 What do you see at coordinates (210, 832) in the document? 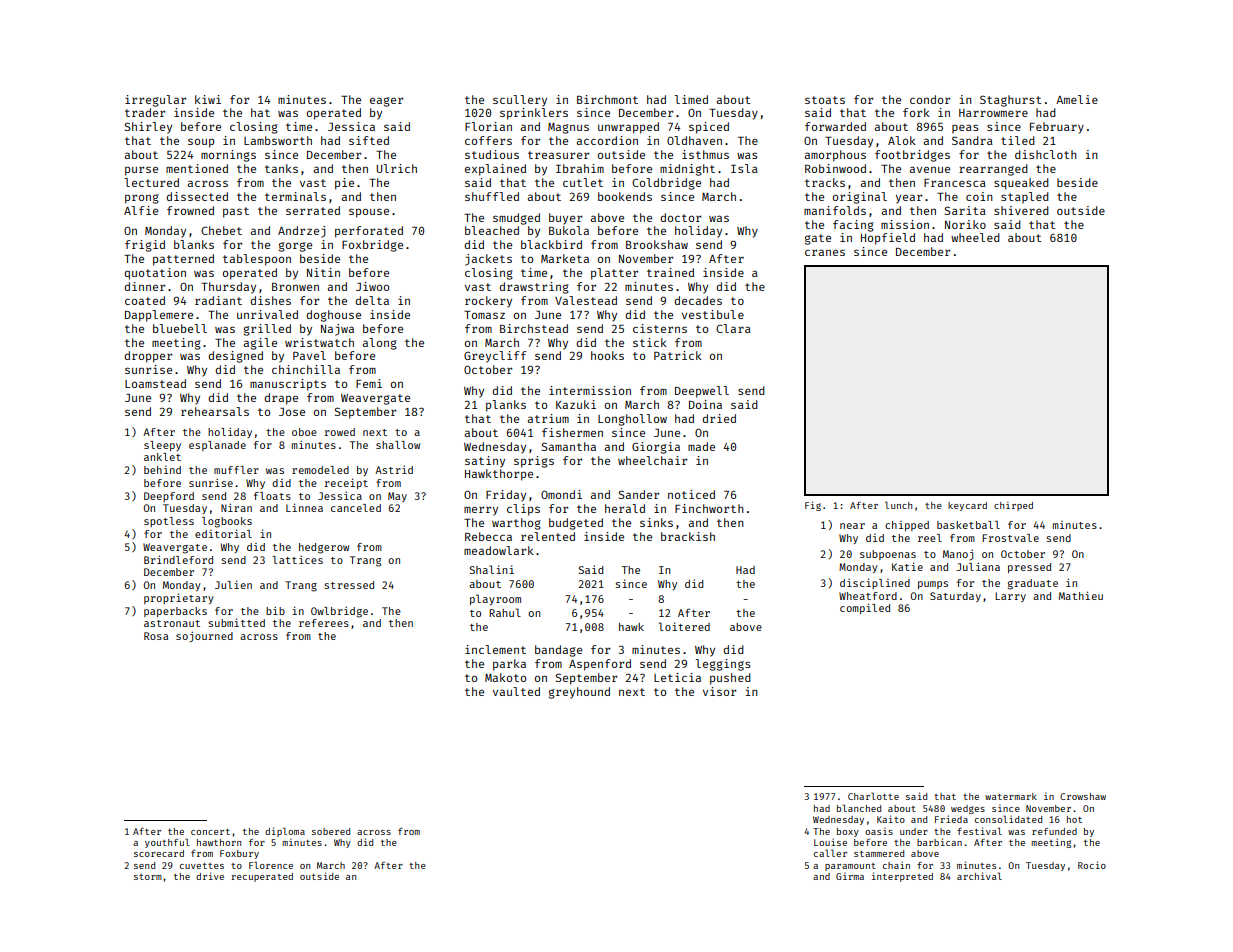
I see `concert` at bounding box center [210, 832].
